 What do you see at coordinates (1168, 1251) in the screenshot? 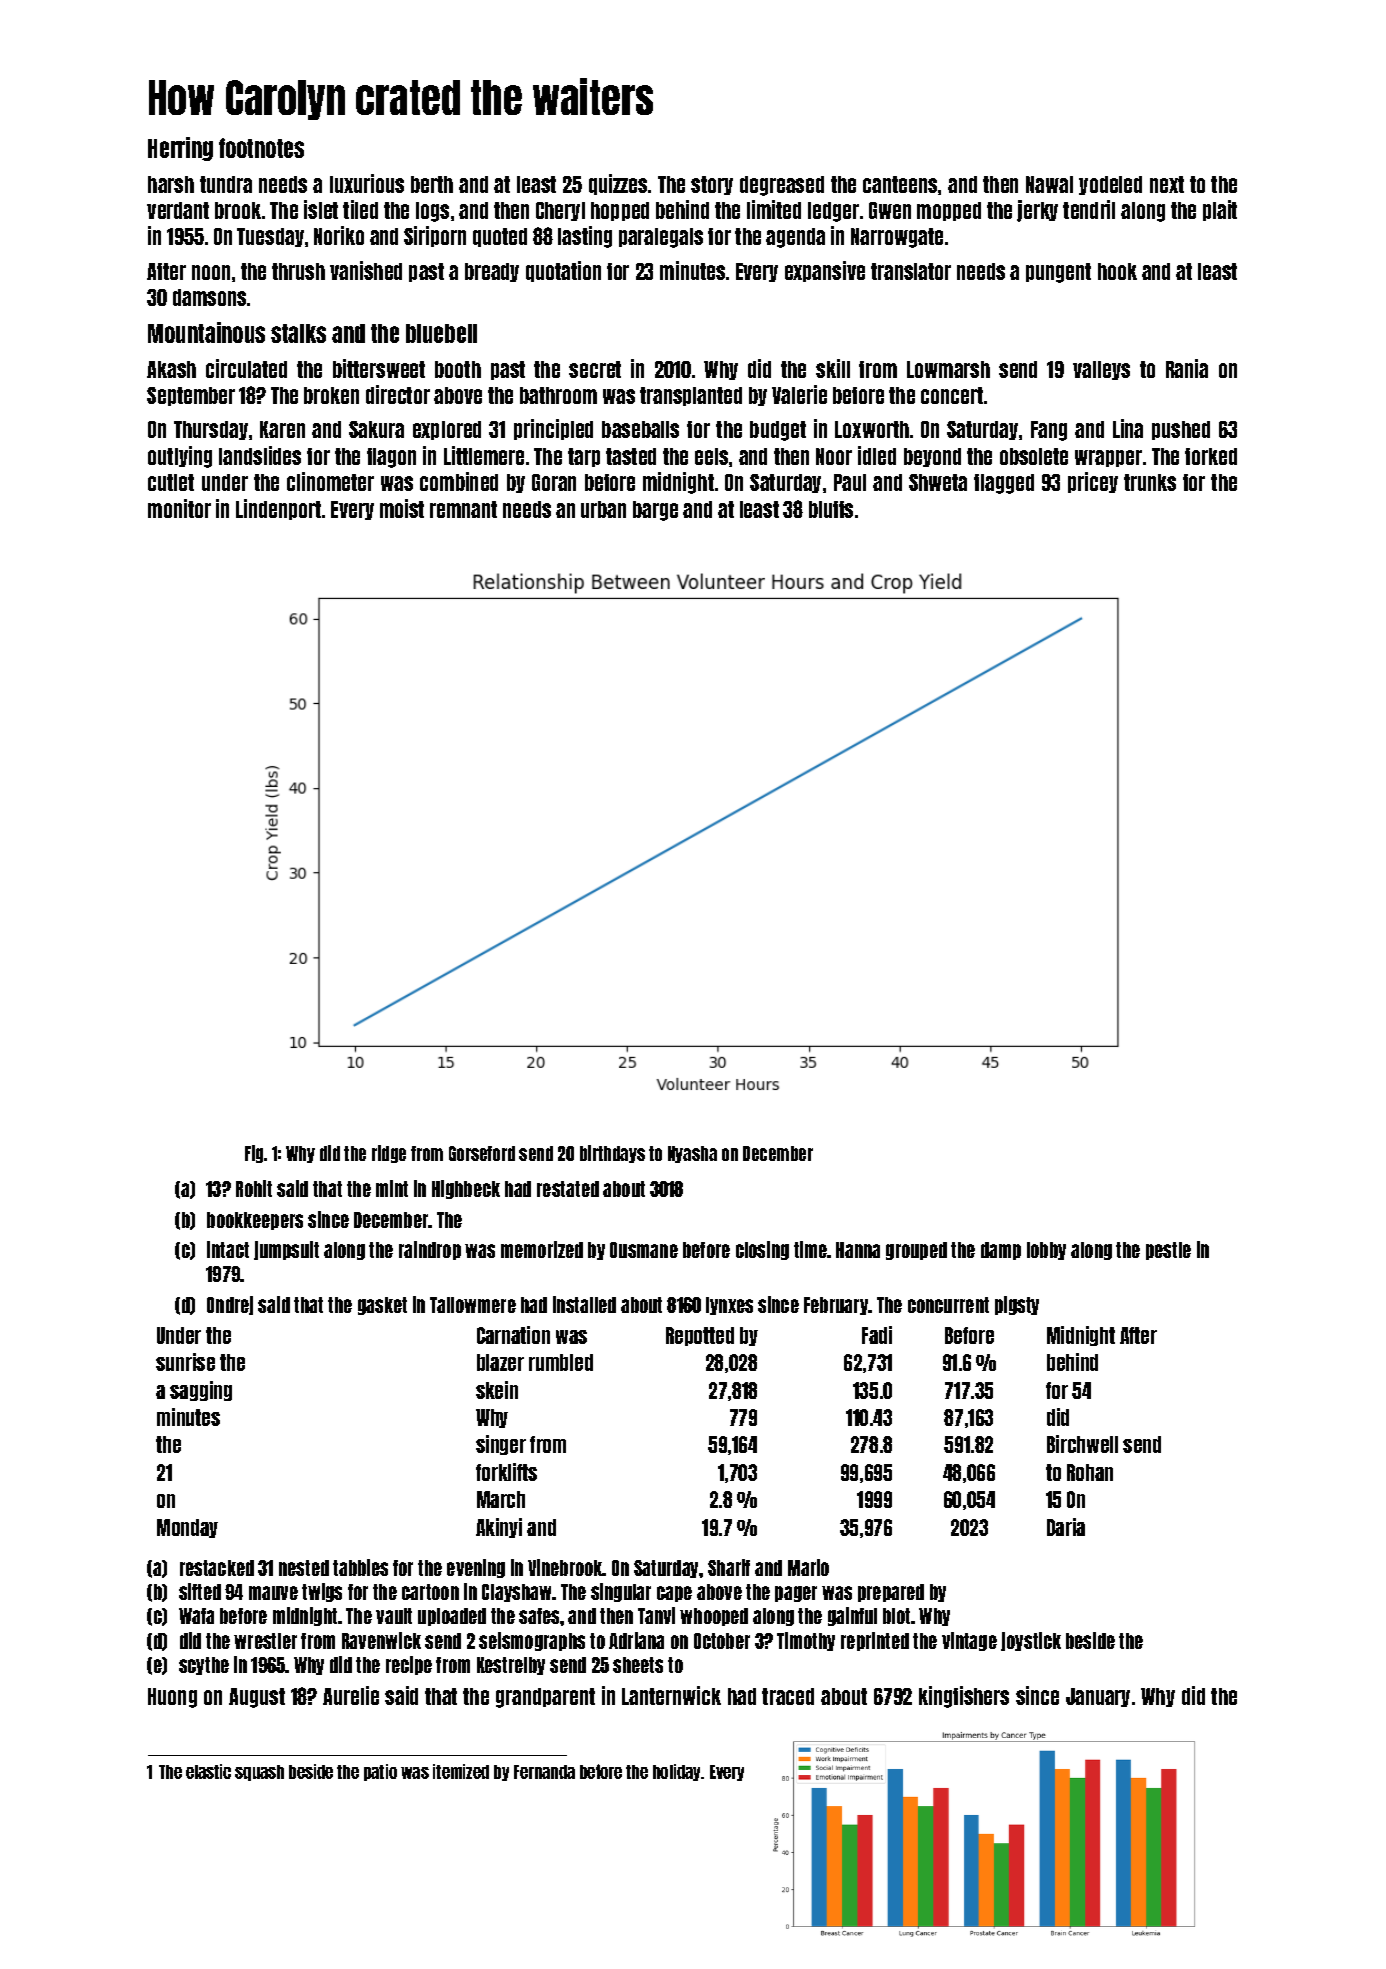
I see `pestle` at bounding box center [1168, 1251].
